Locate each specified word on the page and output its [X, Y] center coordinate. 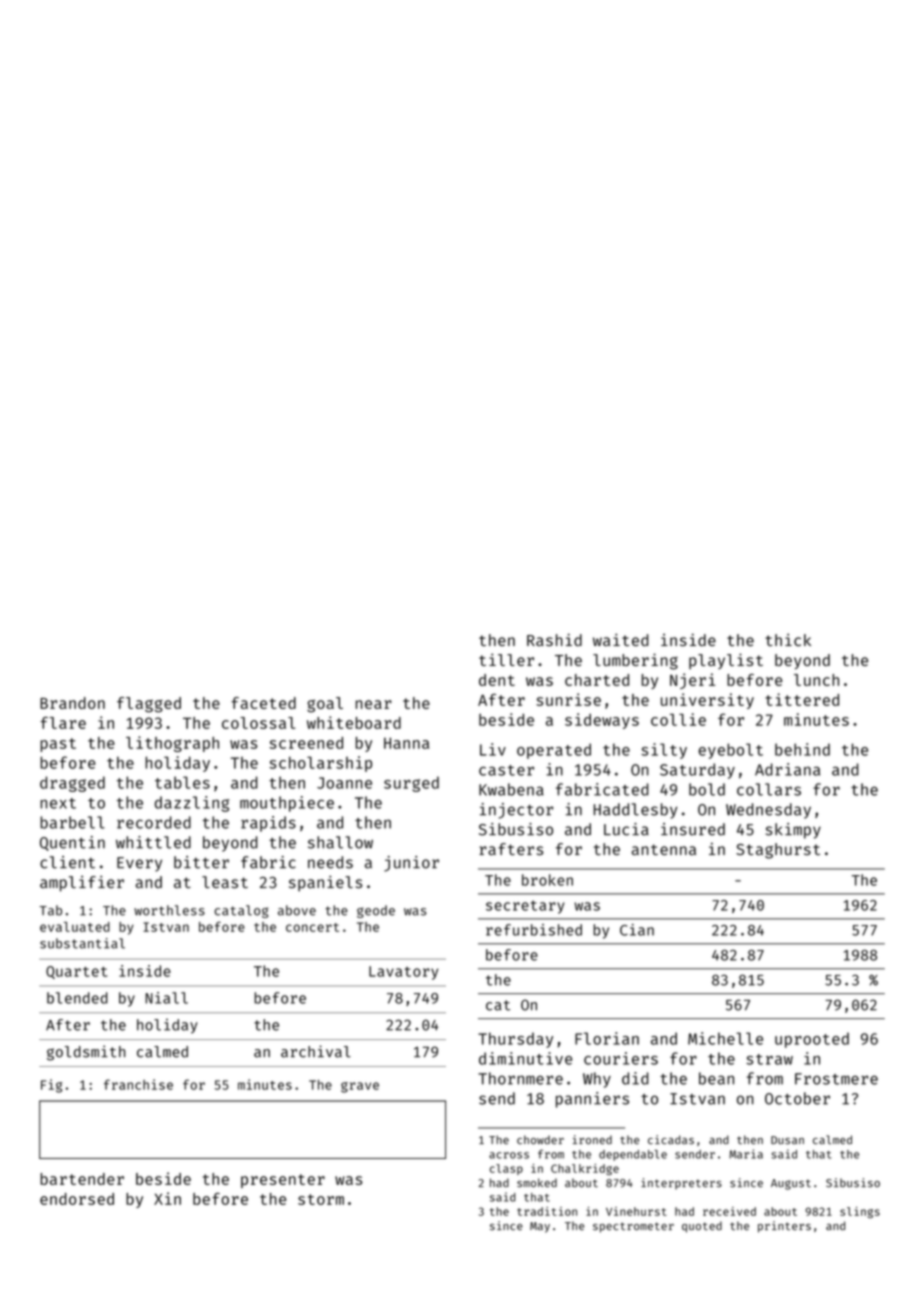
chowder [540, 1140]
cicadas [671, 1140]
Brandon [72, 703]
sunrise [568, 699]
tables [182, 782]
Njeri [692, 681]
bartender [82, 1179]
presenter [283, 1181]
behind [802, 749]
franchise [138, 1084]
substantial [82, 943]
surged [411, 784]
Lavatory [403, 973]
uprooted [812, 1040]
